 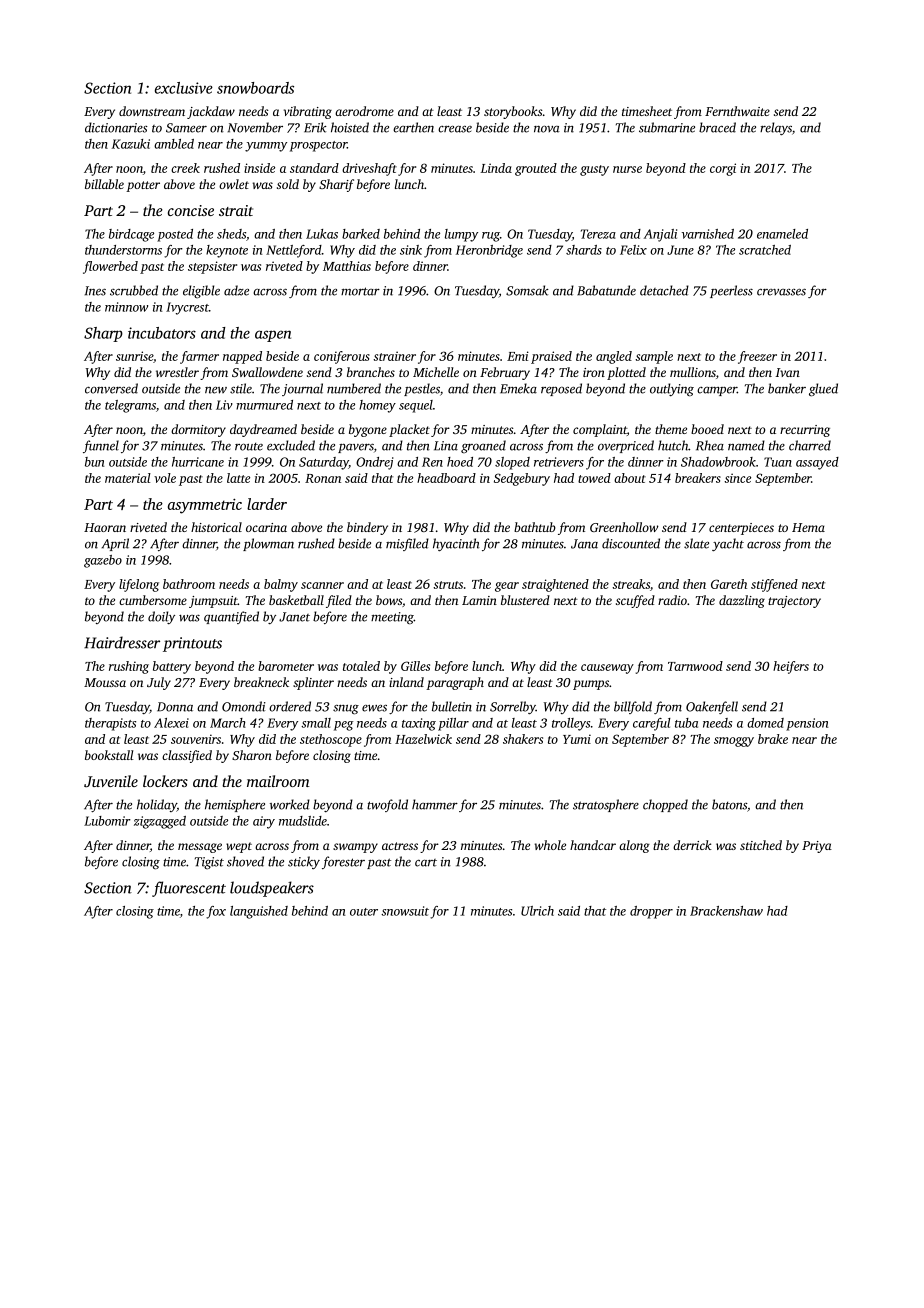 I want to click on inland, so click(x=406, y=682).
